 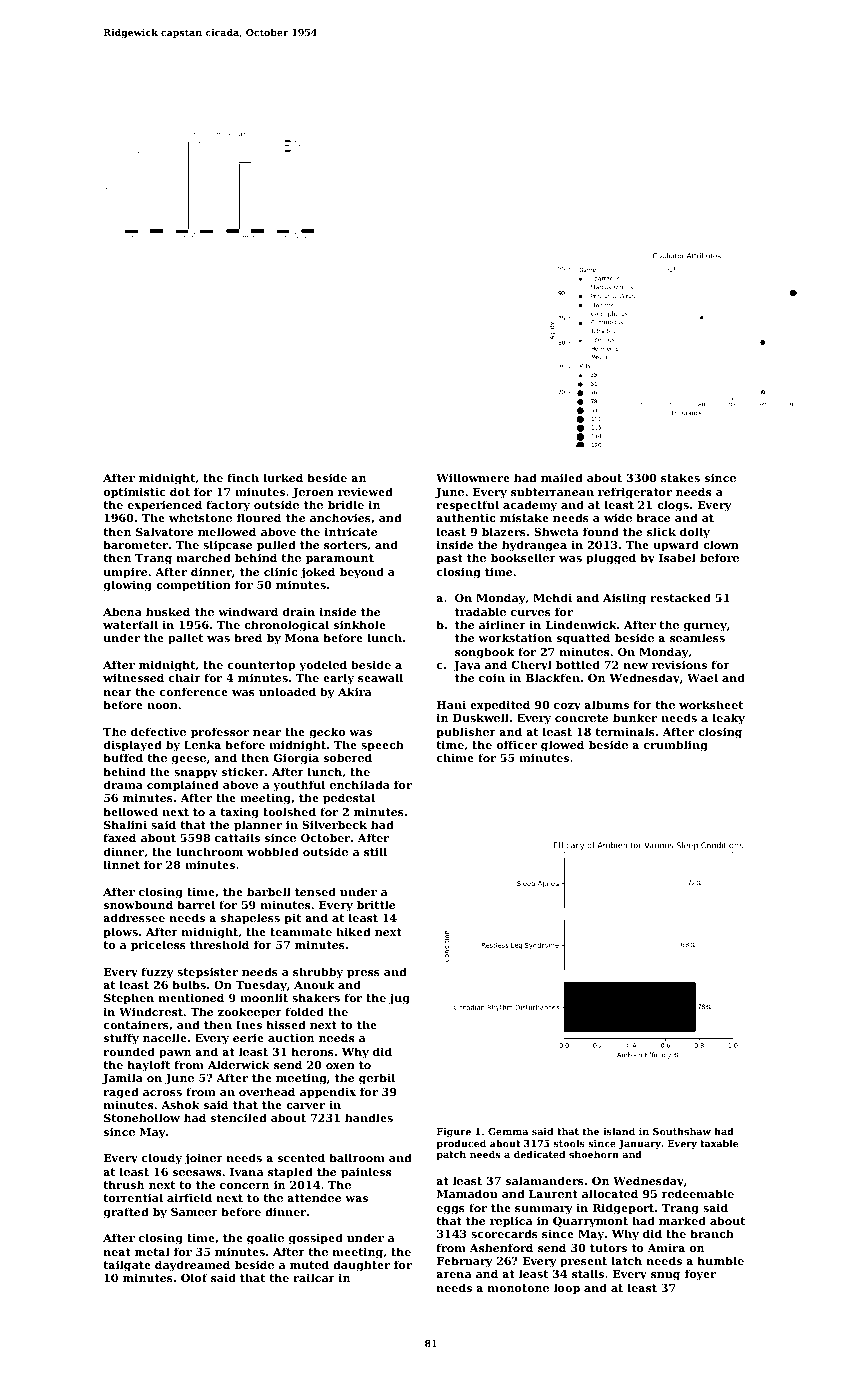 I want to click on Sameer, so click(x=194, y=1212).
